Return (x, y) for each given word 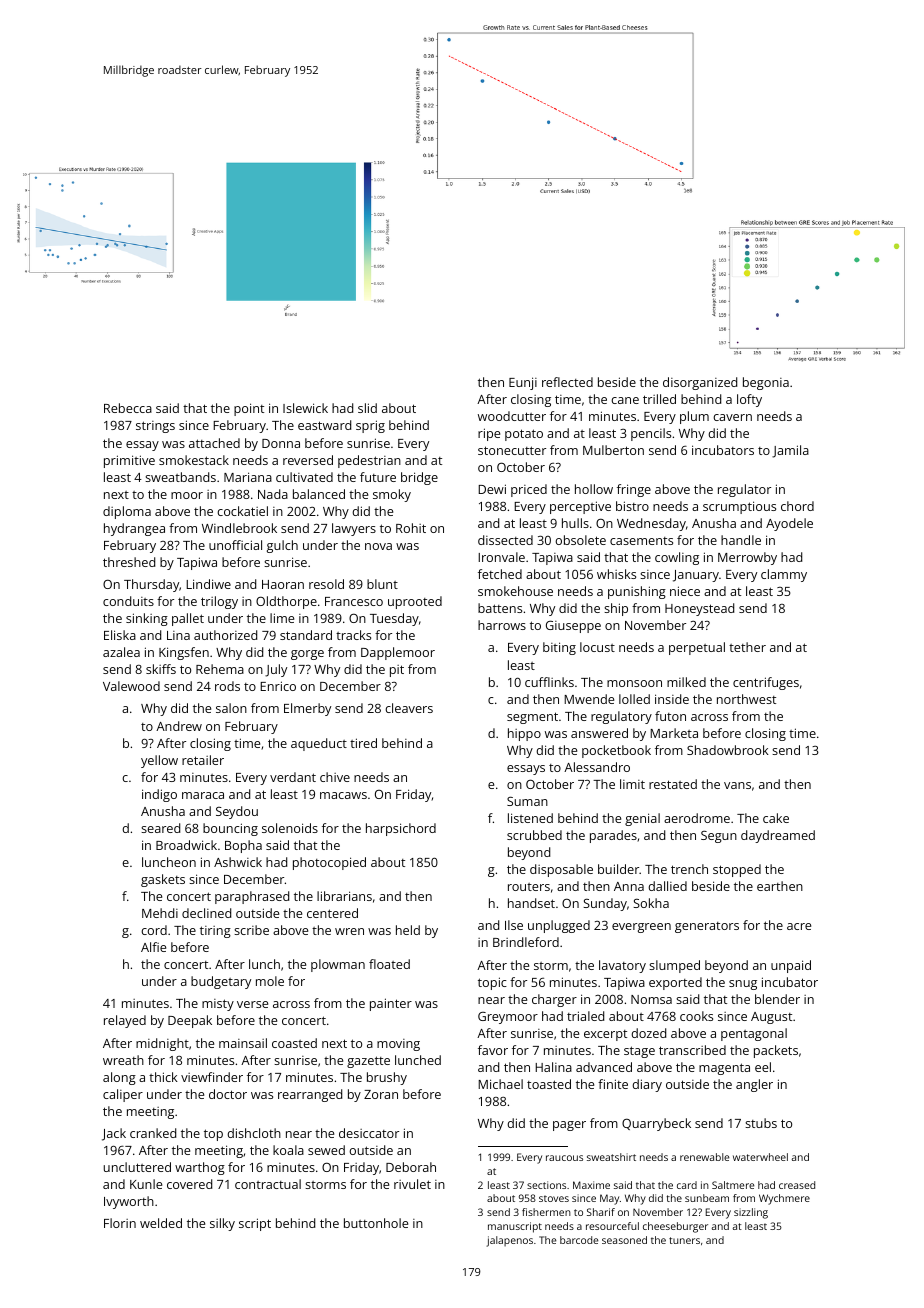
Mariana (248, 477)
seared (160, 828)
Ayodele (789, 524)
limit (632, 784)
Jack (114, 1134)
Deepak (190, 1021)
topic (492, 983)
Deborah (411, 1167)
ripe (489, 434)
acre (799, 926)
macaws (343, 795)
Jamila (790, 451)
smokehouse (515, 591)
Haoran (283, 584)
